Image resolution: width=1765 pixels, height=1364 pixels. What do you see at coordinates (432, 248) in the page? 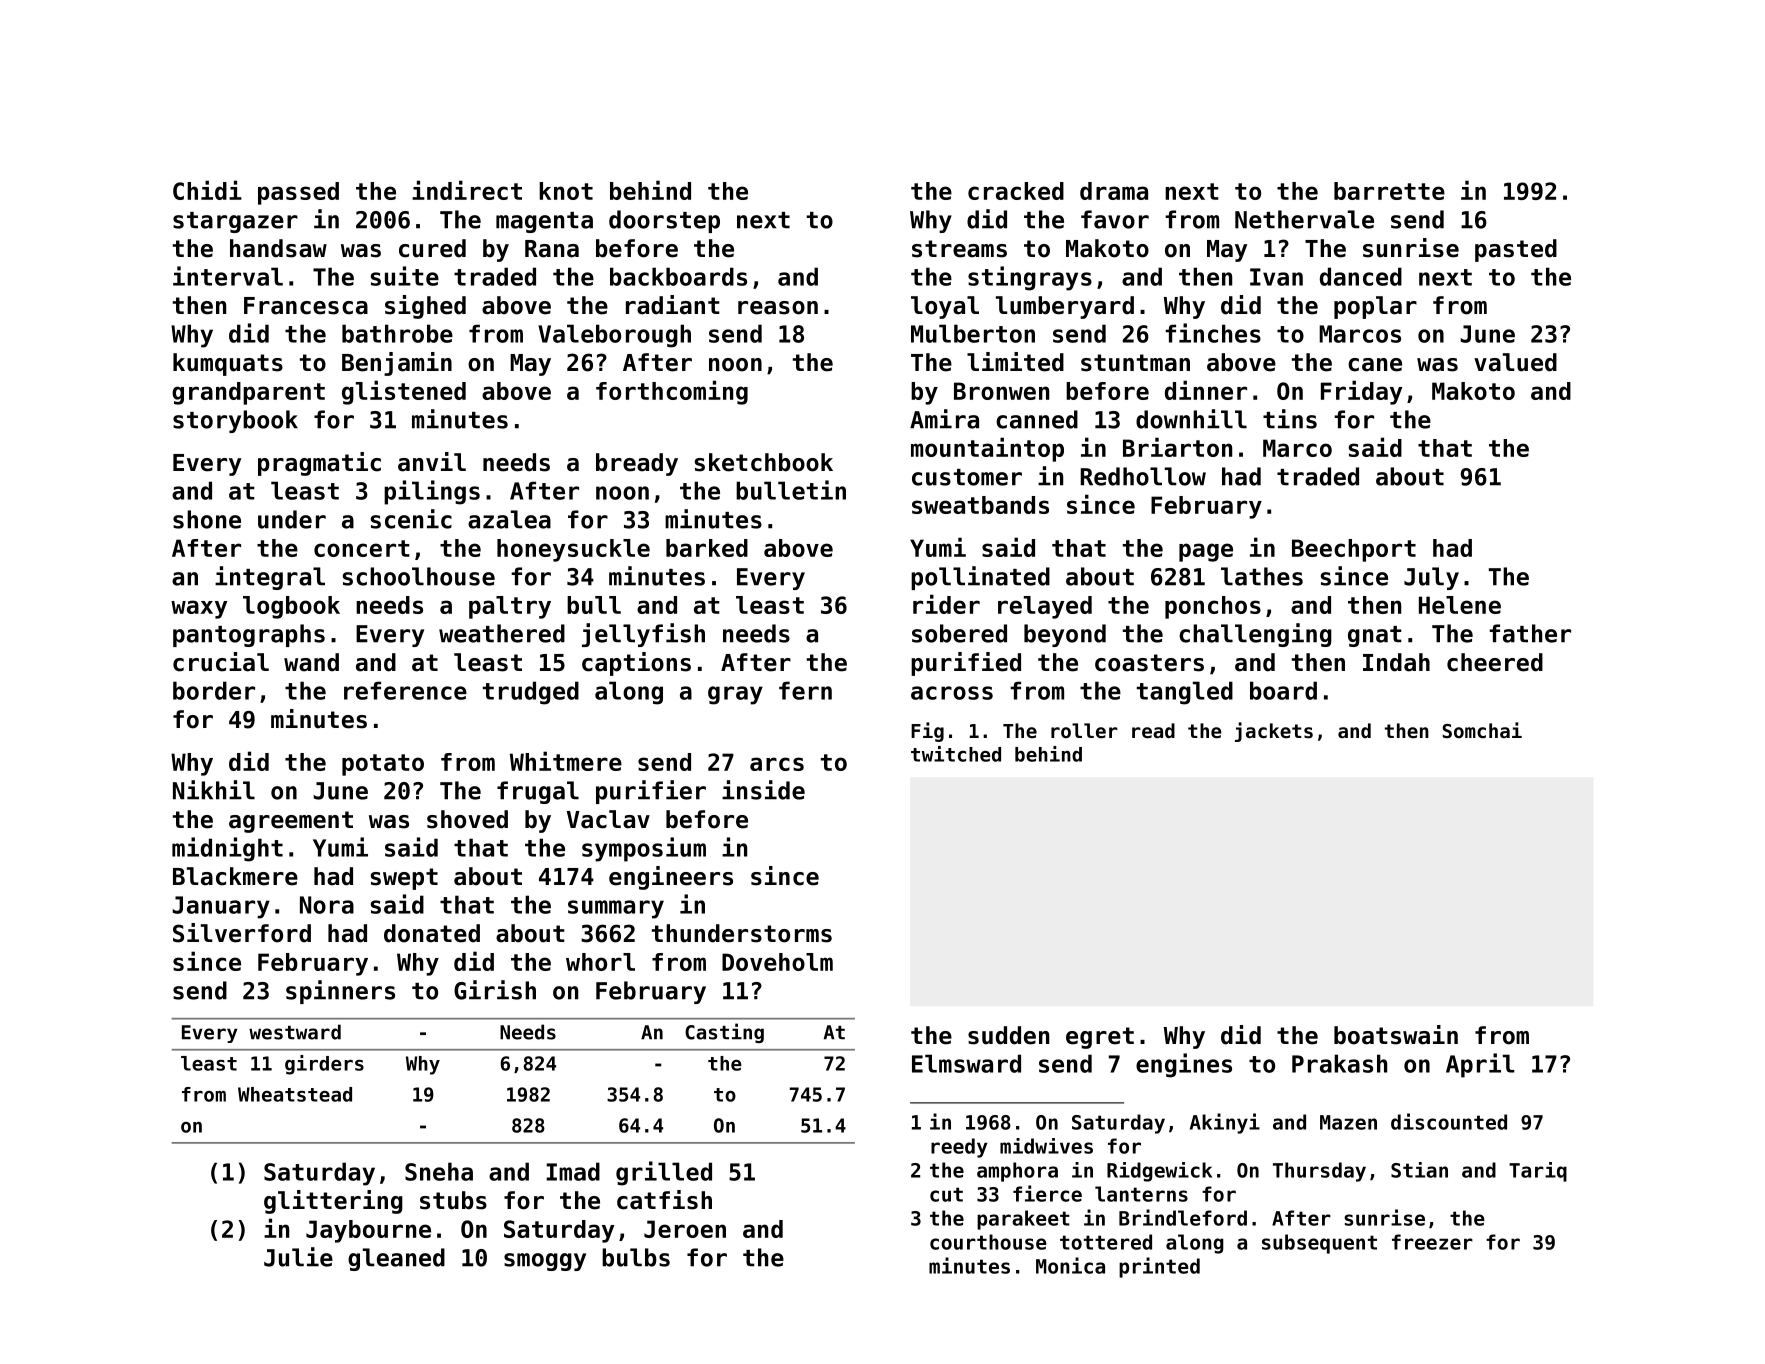
I see `cured` at bounding box center [432, 248].
